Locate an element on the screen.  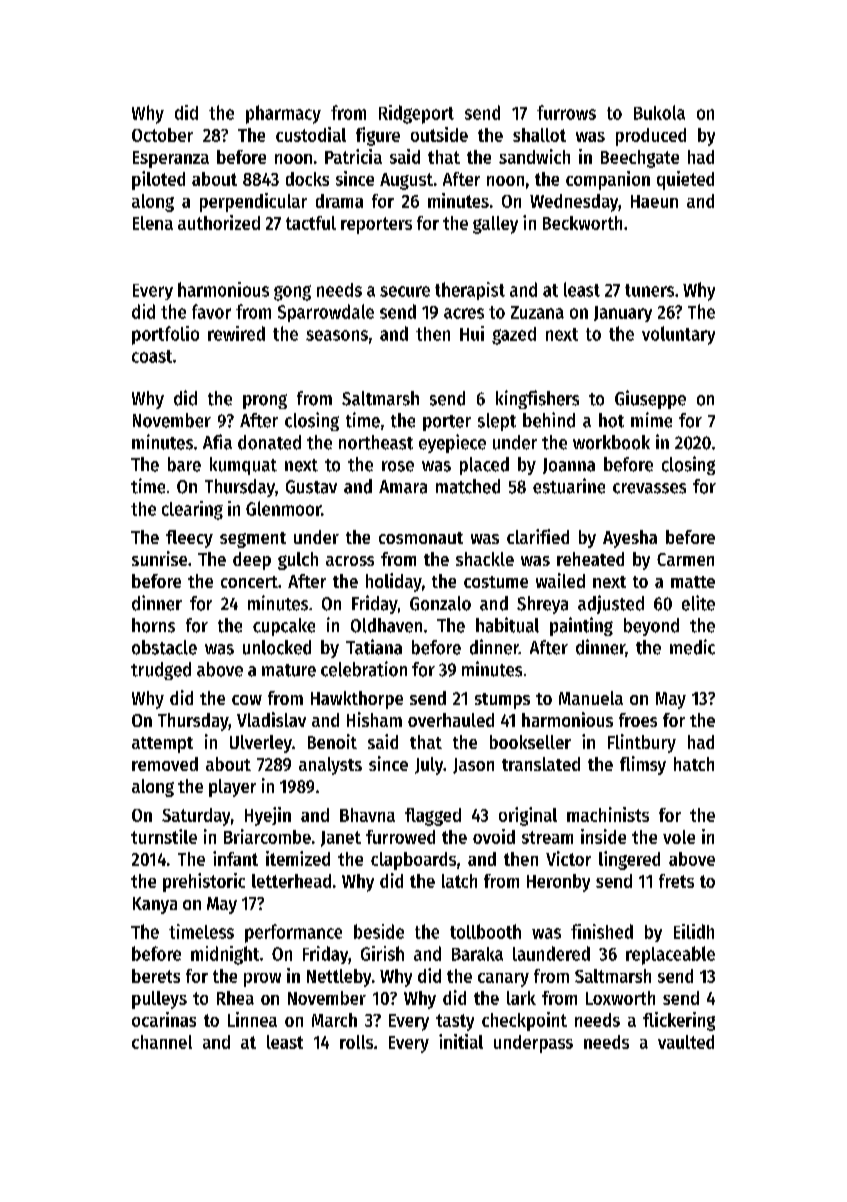
Bukola is located at coordinates (659, 112).
